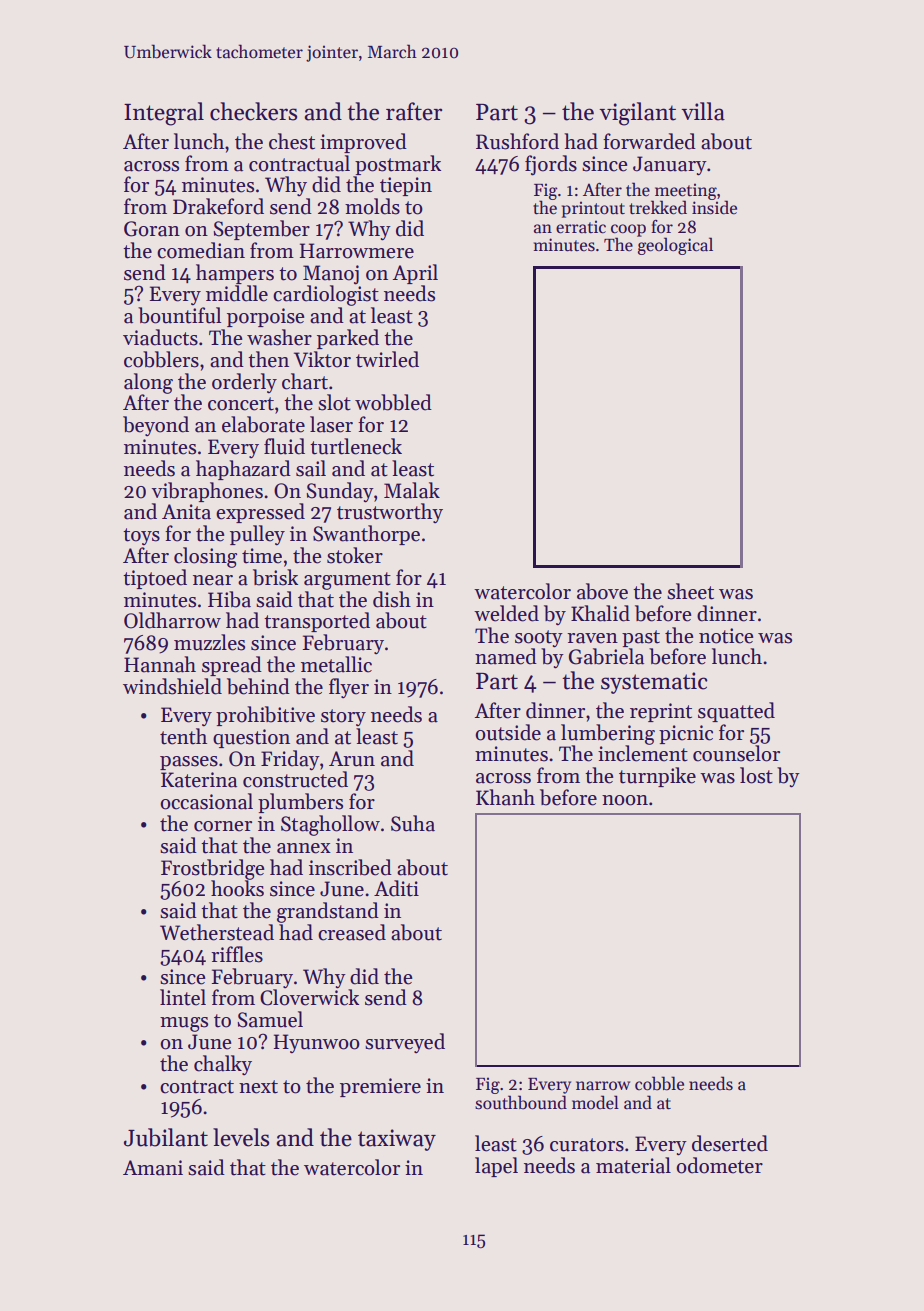 This document has width=924, height=1311. I want to click on villa, so click(703, 111).
